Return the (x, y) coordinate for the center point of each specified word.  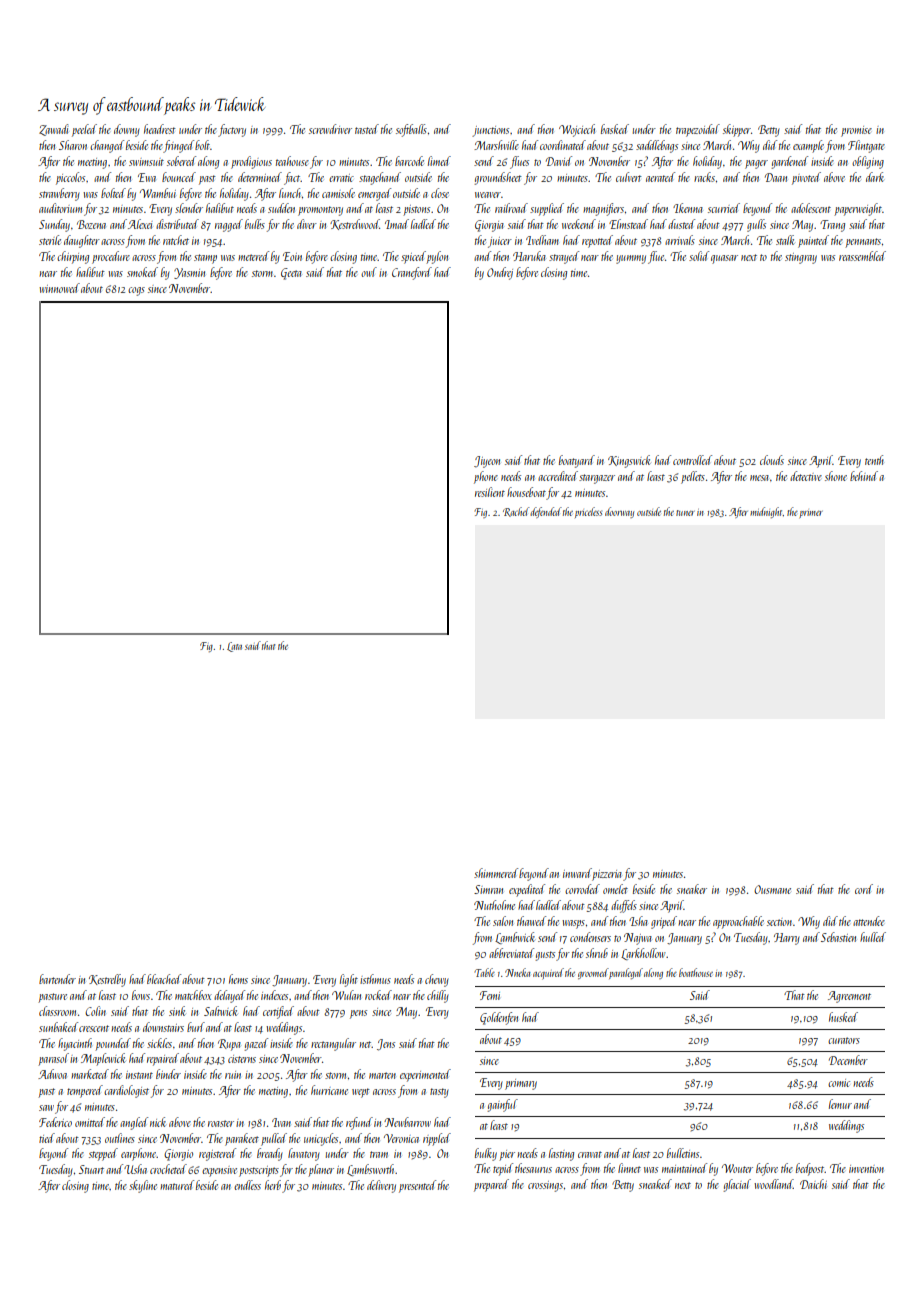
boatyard (577, 461)
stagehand (380, 178)
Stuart (91, 1169)
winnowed (59, 288)
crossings (545, 1186)
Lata (234, 647)
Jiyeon (487, 462)
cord (864, 889)
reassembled (862, 256)
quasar (724, 259)
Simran (488, 889)
